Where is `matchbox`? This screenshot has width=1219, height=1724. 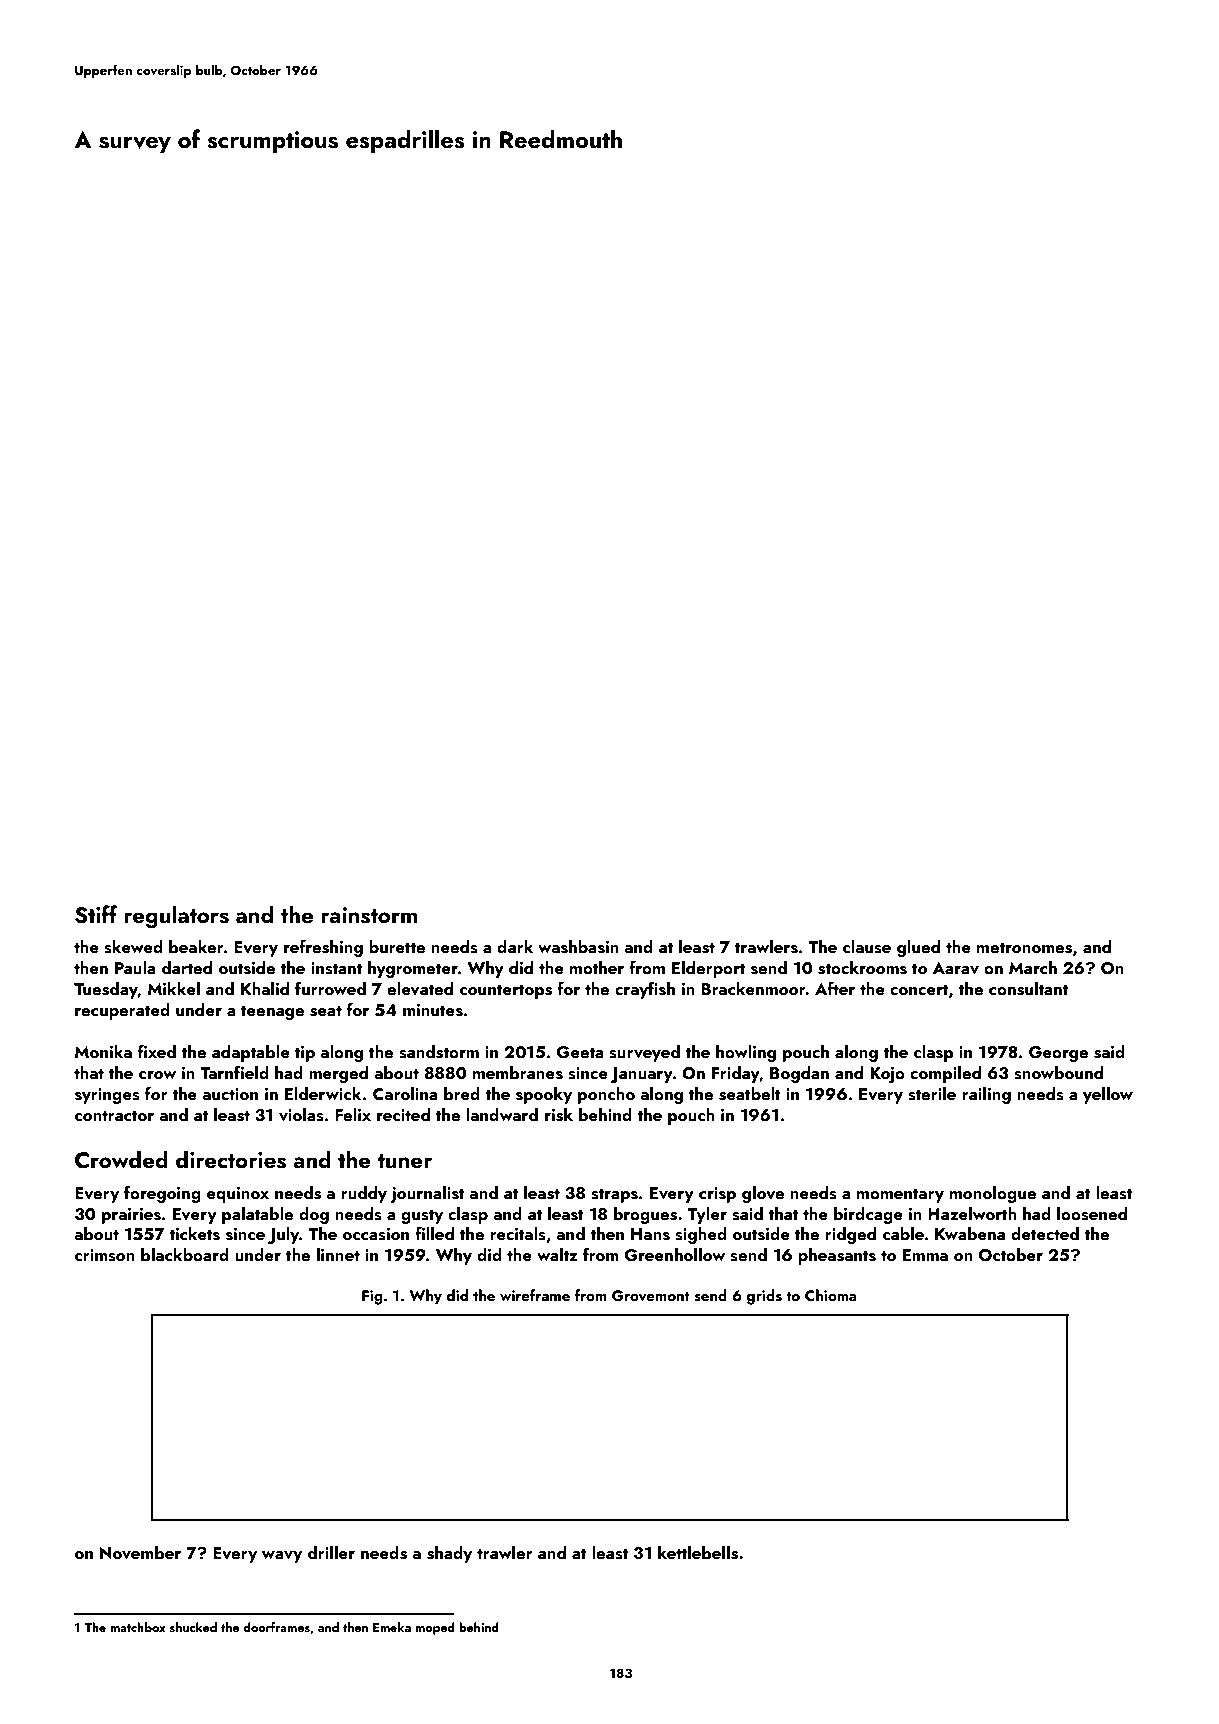 matchbox is located at coordinates (138, 1627).
